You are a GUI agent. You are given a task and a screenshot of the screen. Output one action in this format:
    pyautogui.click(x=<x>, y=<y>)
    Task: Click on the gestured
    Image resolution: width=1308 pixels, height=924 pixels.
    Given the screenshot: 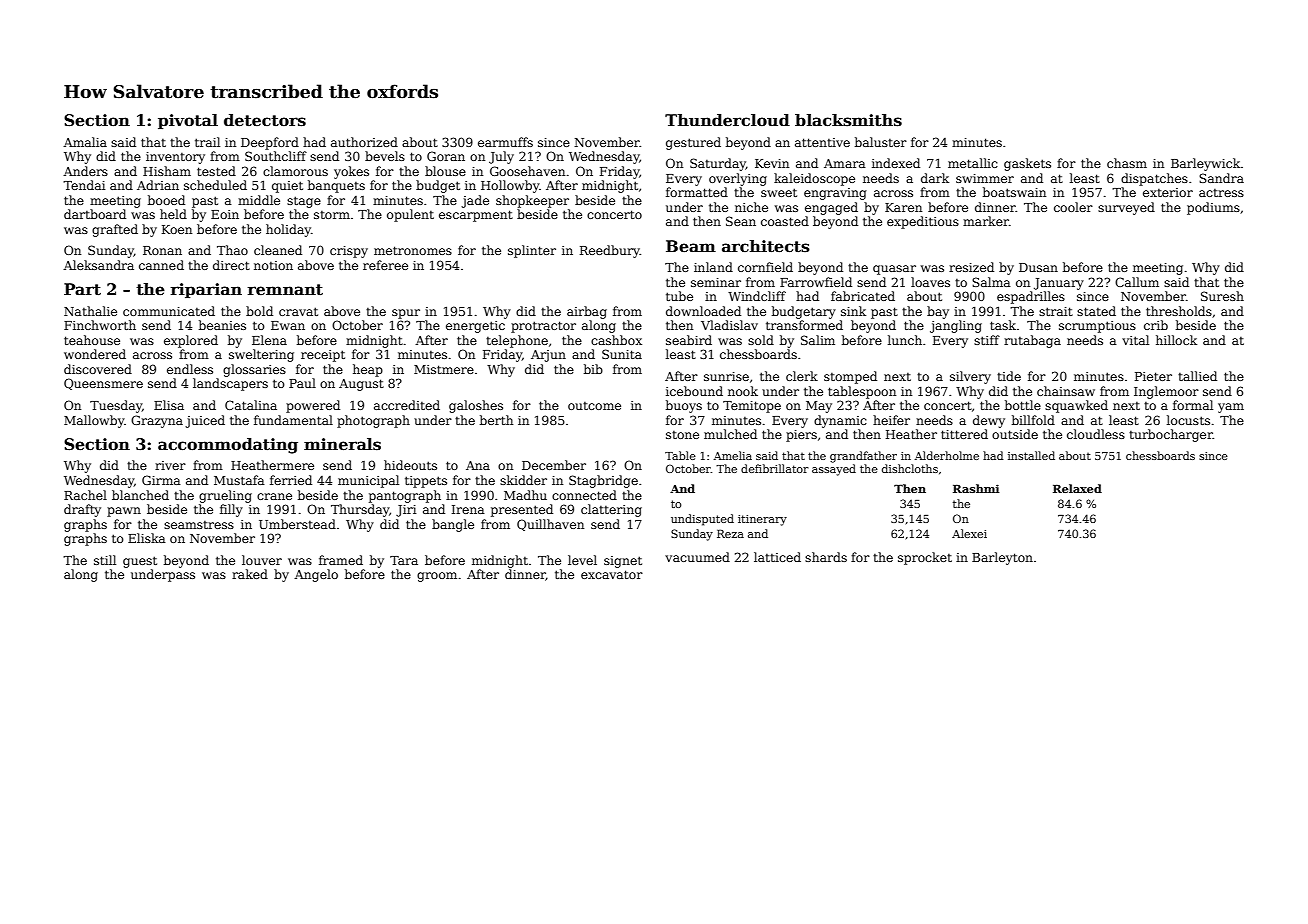 What is the action you would take?
    pyautogui.click(x=693, y=143)
